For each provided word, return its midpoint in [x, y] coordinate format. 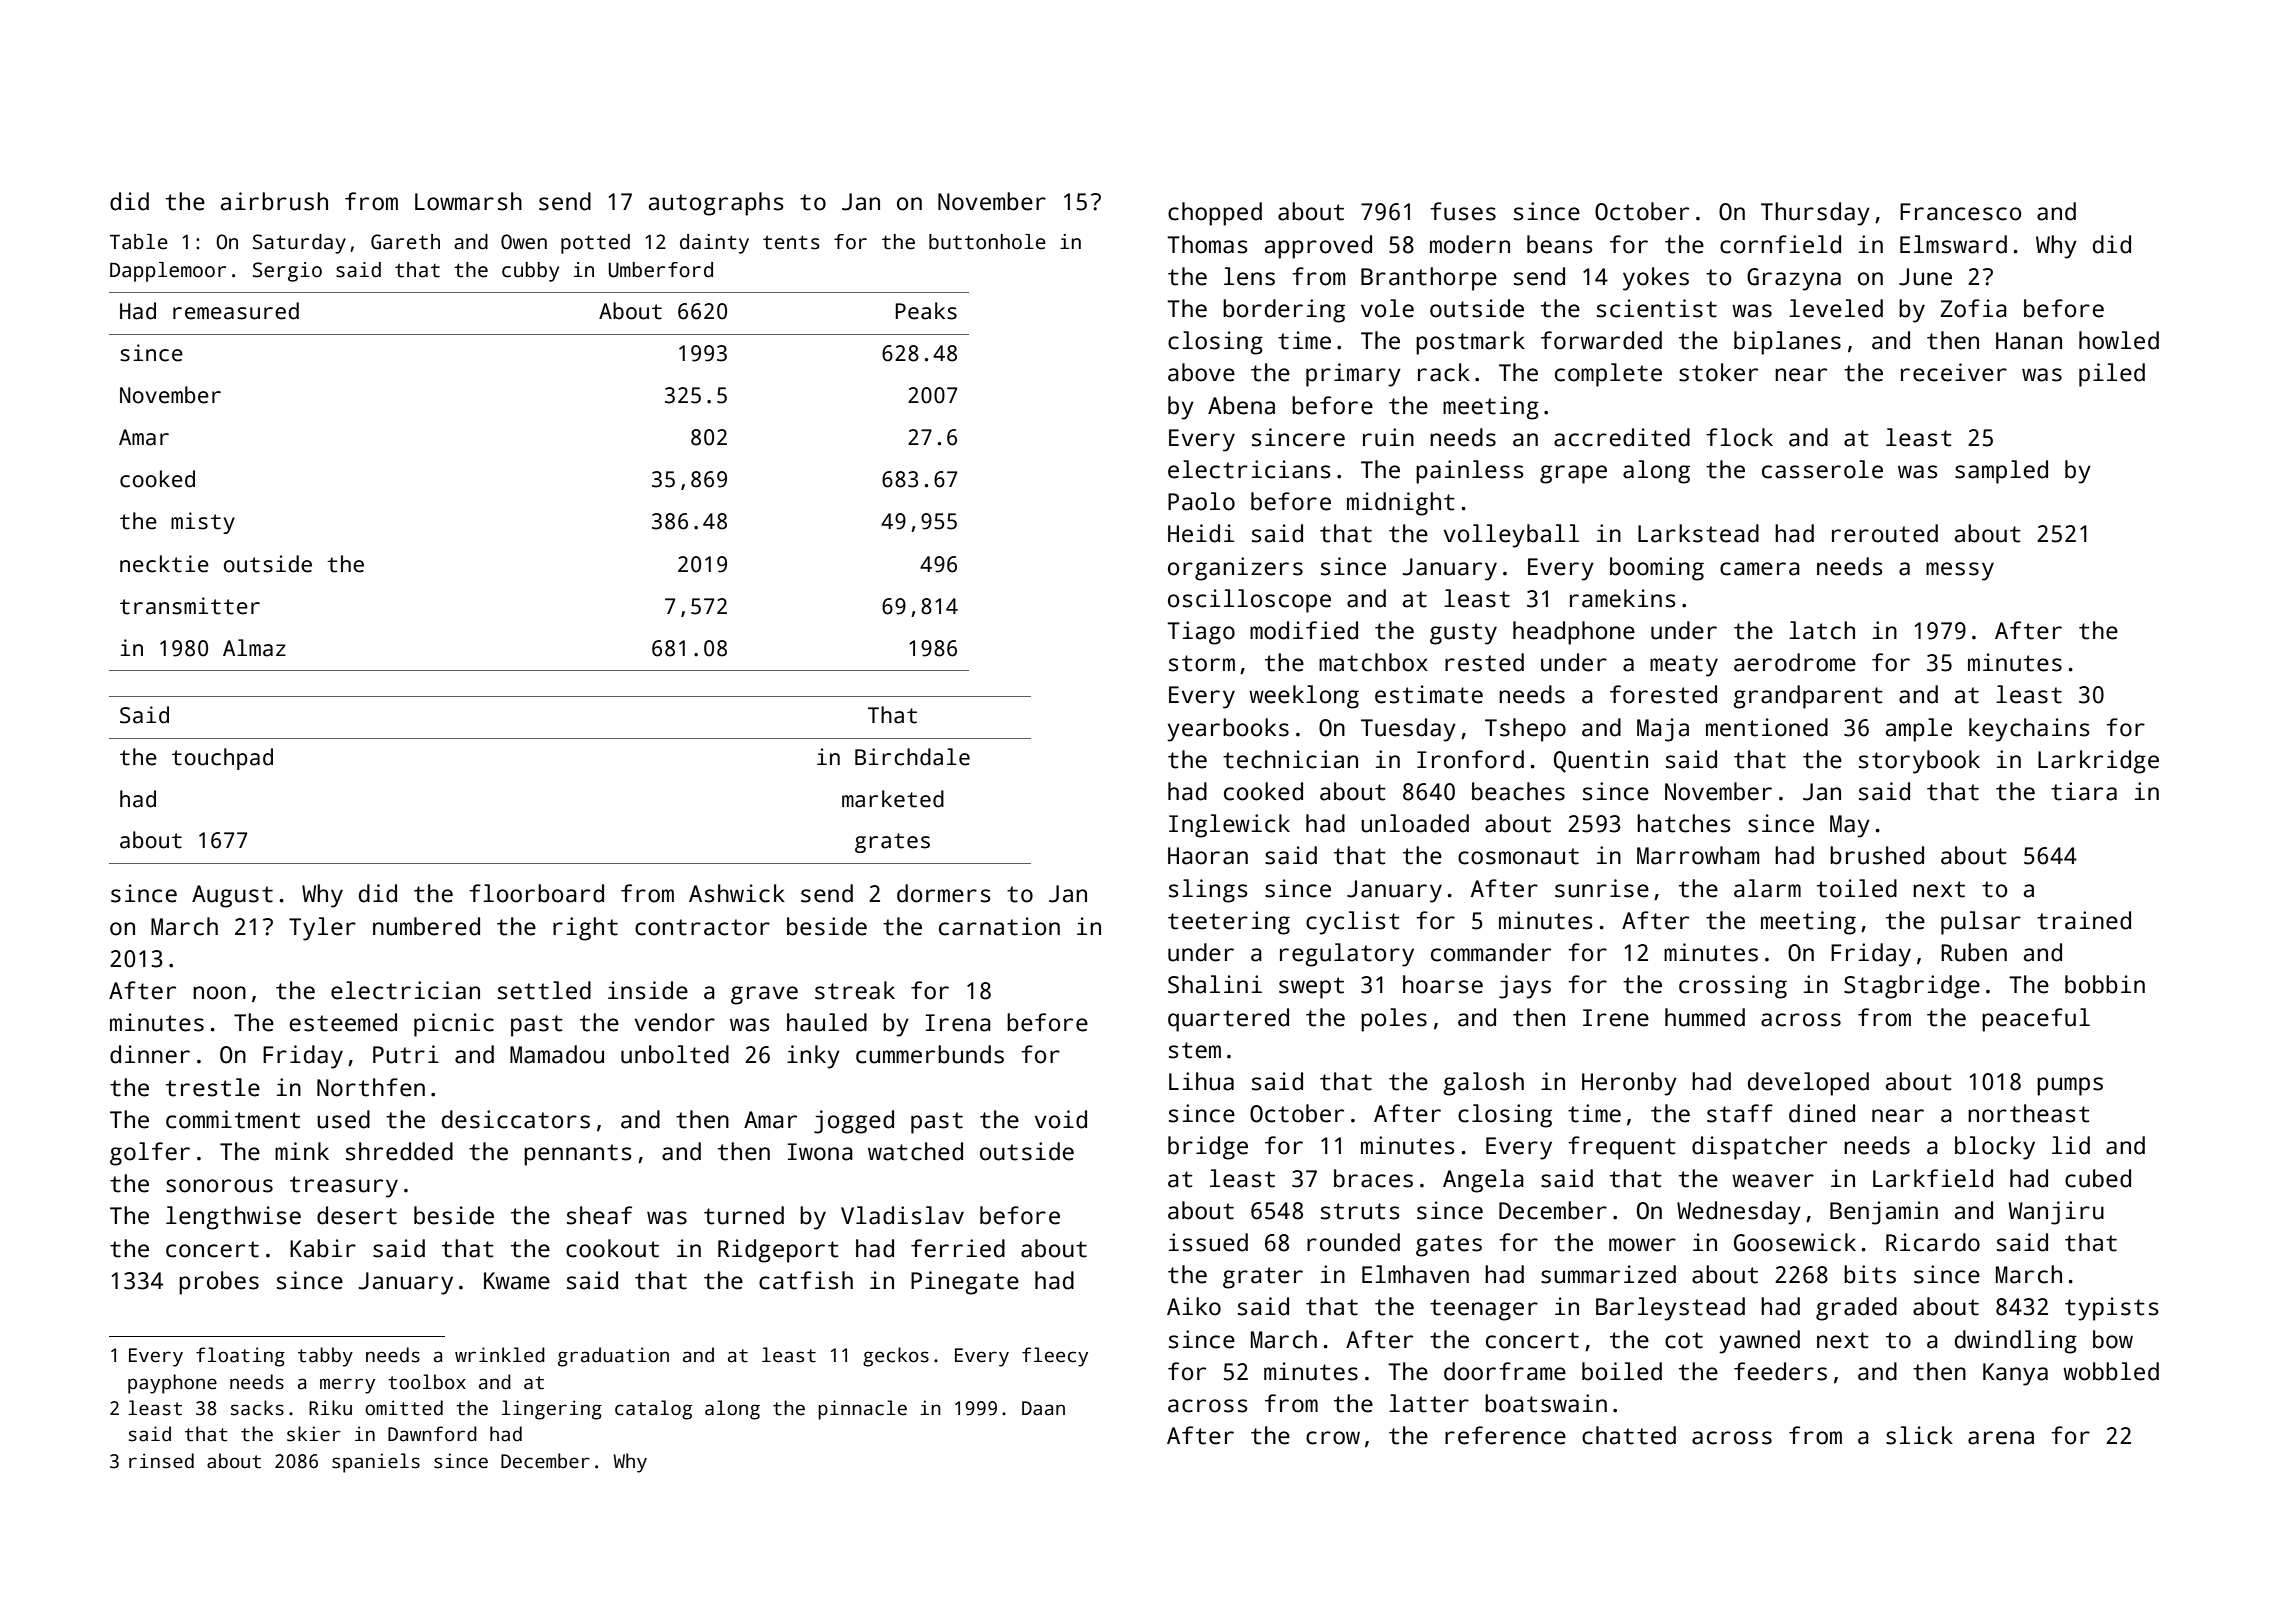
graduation [613, 1357]
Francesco [1960, 212]
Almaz [254, 648]
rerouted [1885, 533]
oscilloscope [1249, 601]
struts [1360, 1211]
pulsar [1981, 923]
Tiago [1201, 633]
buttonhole [987, 242]
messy [1960, 571]
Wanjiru [2056, 1213]
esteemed [343, 1022]
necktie [164, 564]
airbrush [274, 201]
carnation [999, 926]
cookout [612, 1248]
